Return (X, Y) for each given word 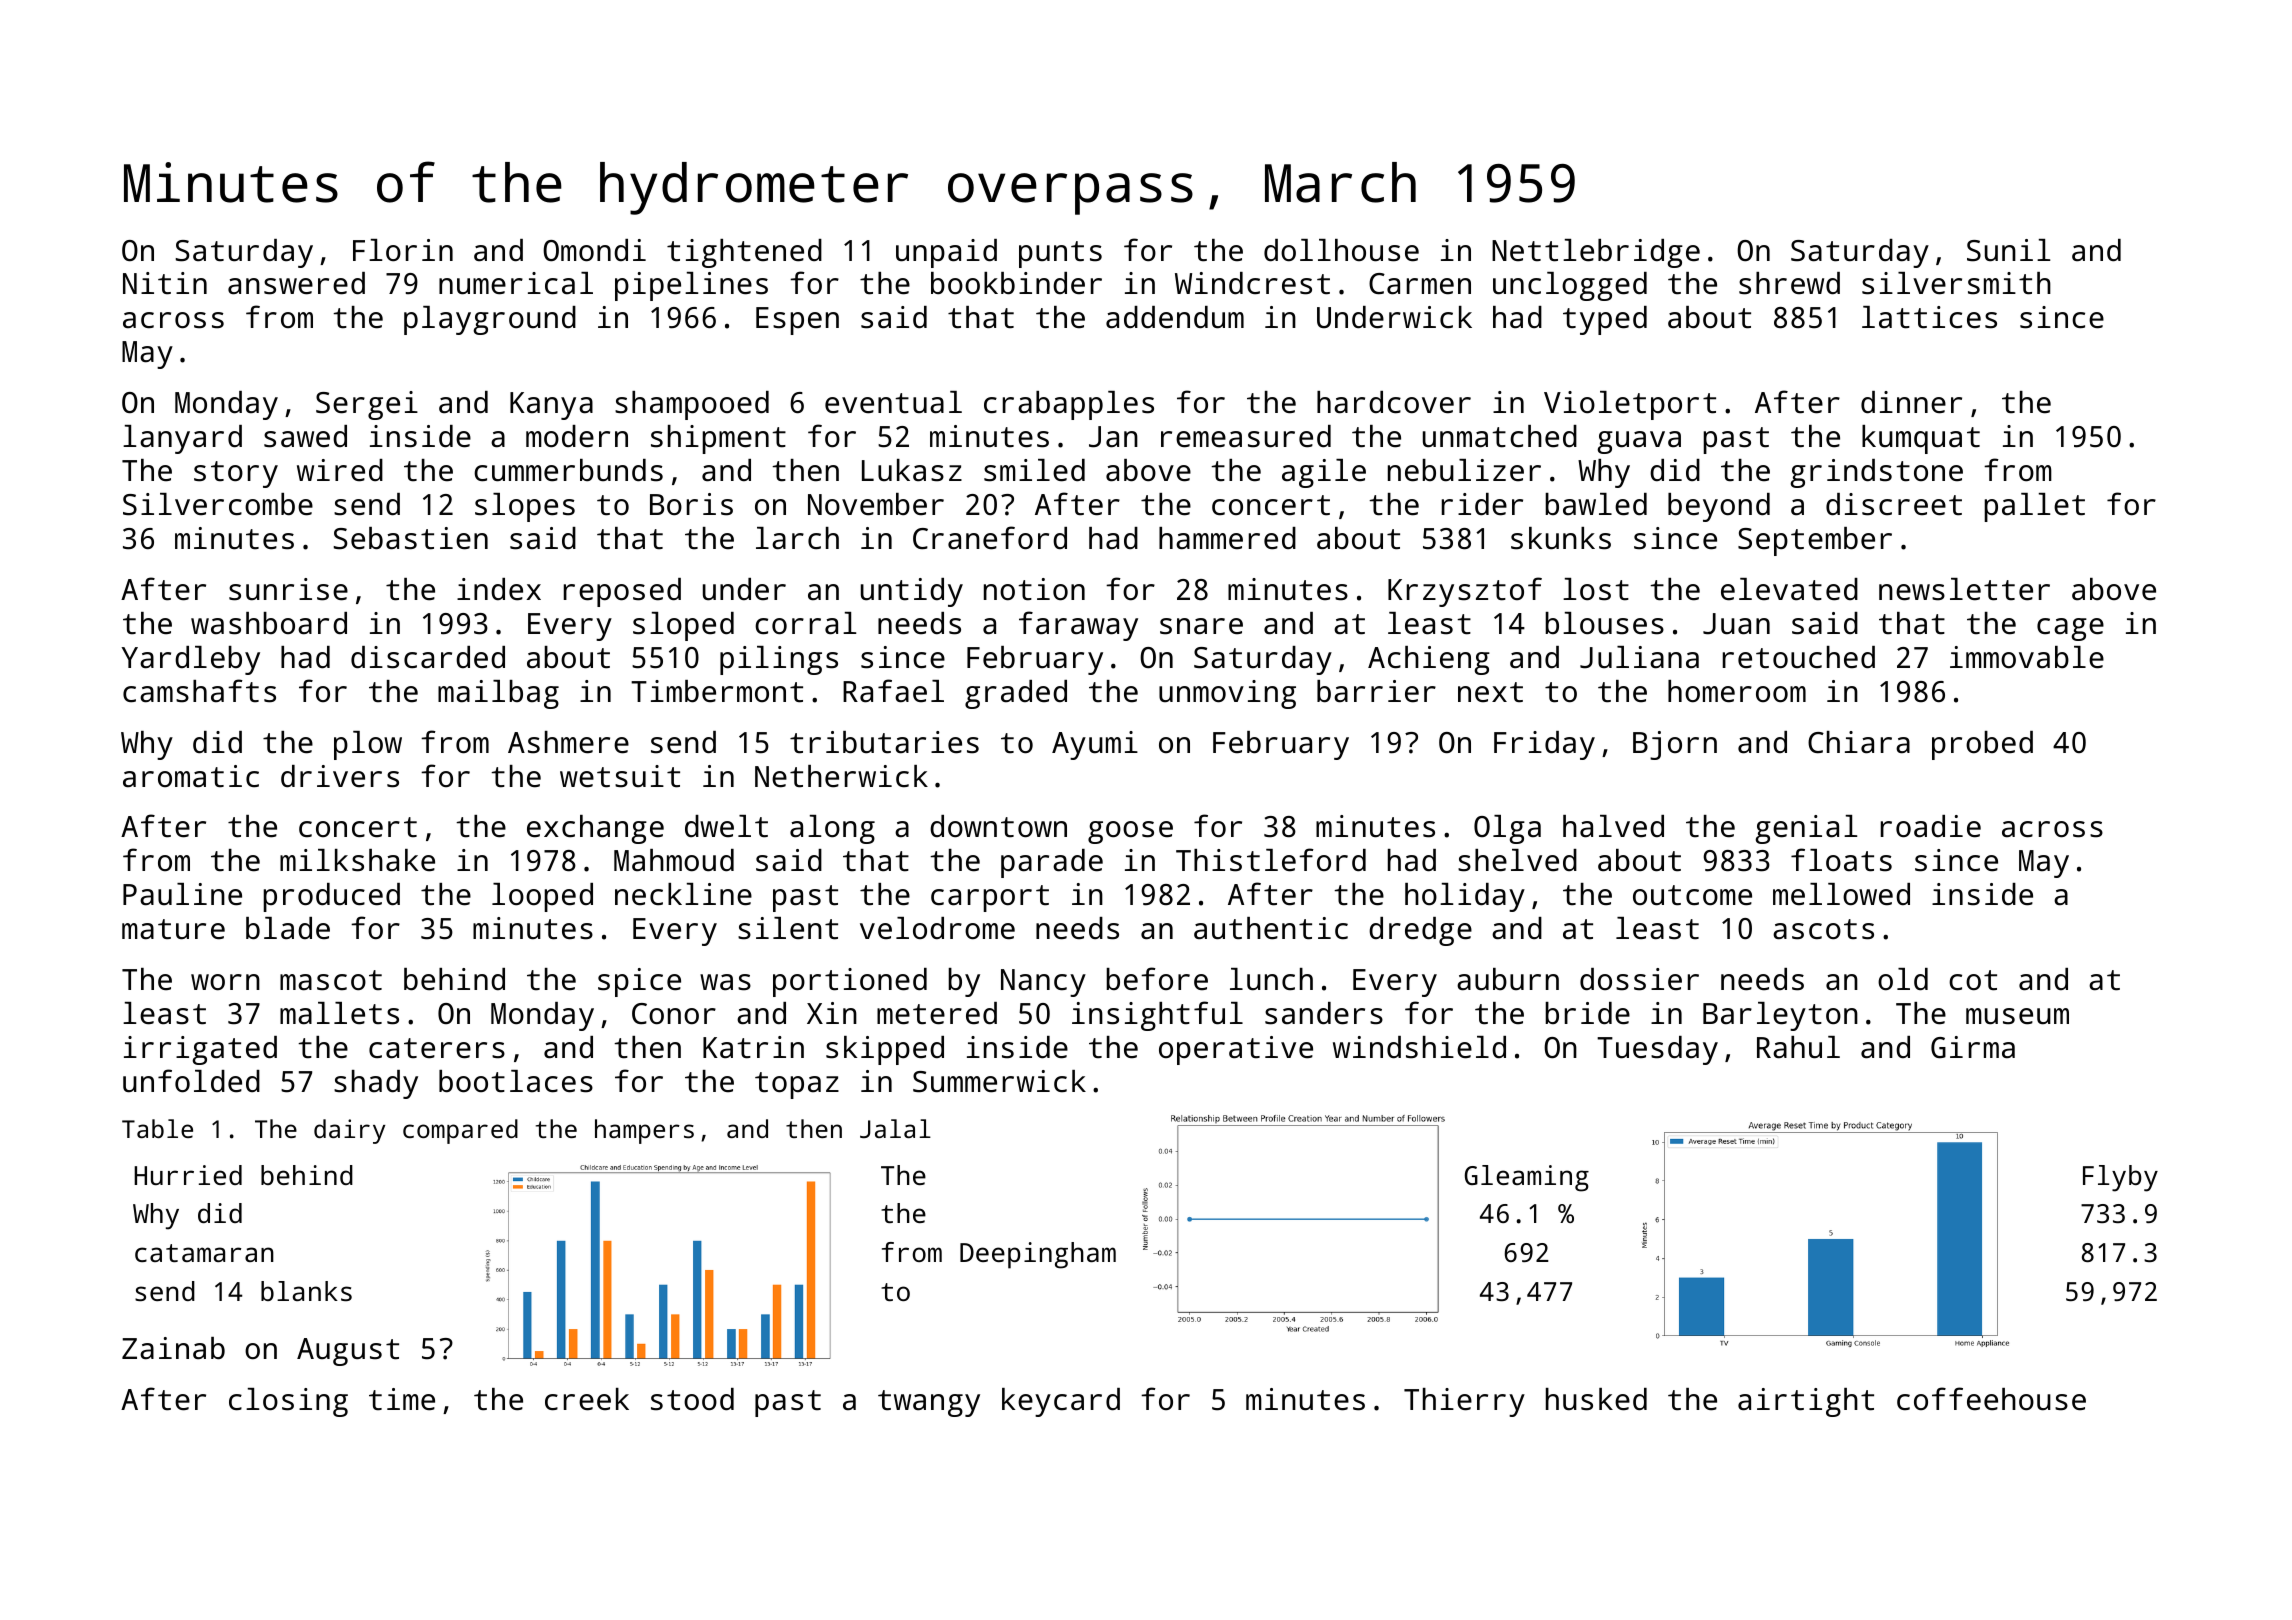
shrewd (1789, 283)
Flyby (2120, 1178)
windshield (1419, 1047)
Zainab (173, 1348)
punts (1060, 254)
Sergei (367, 405)
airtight (1806, 1402)
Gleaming (1527, 1178)
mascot (331, 980)
